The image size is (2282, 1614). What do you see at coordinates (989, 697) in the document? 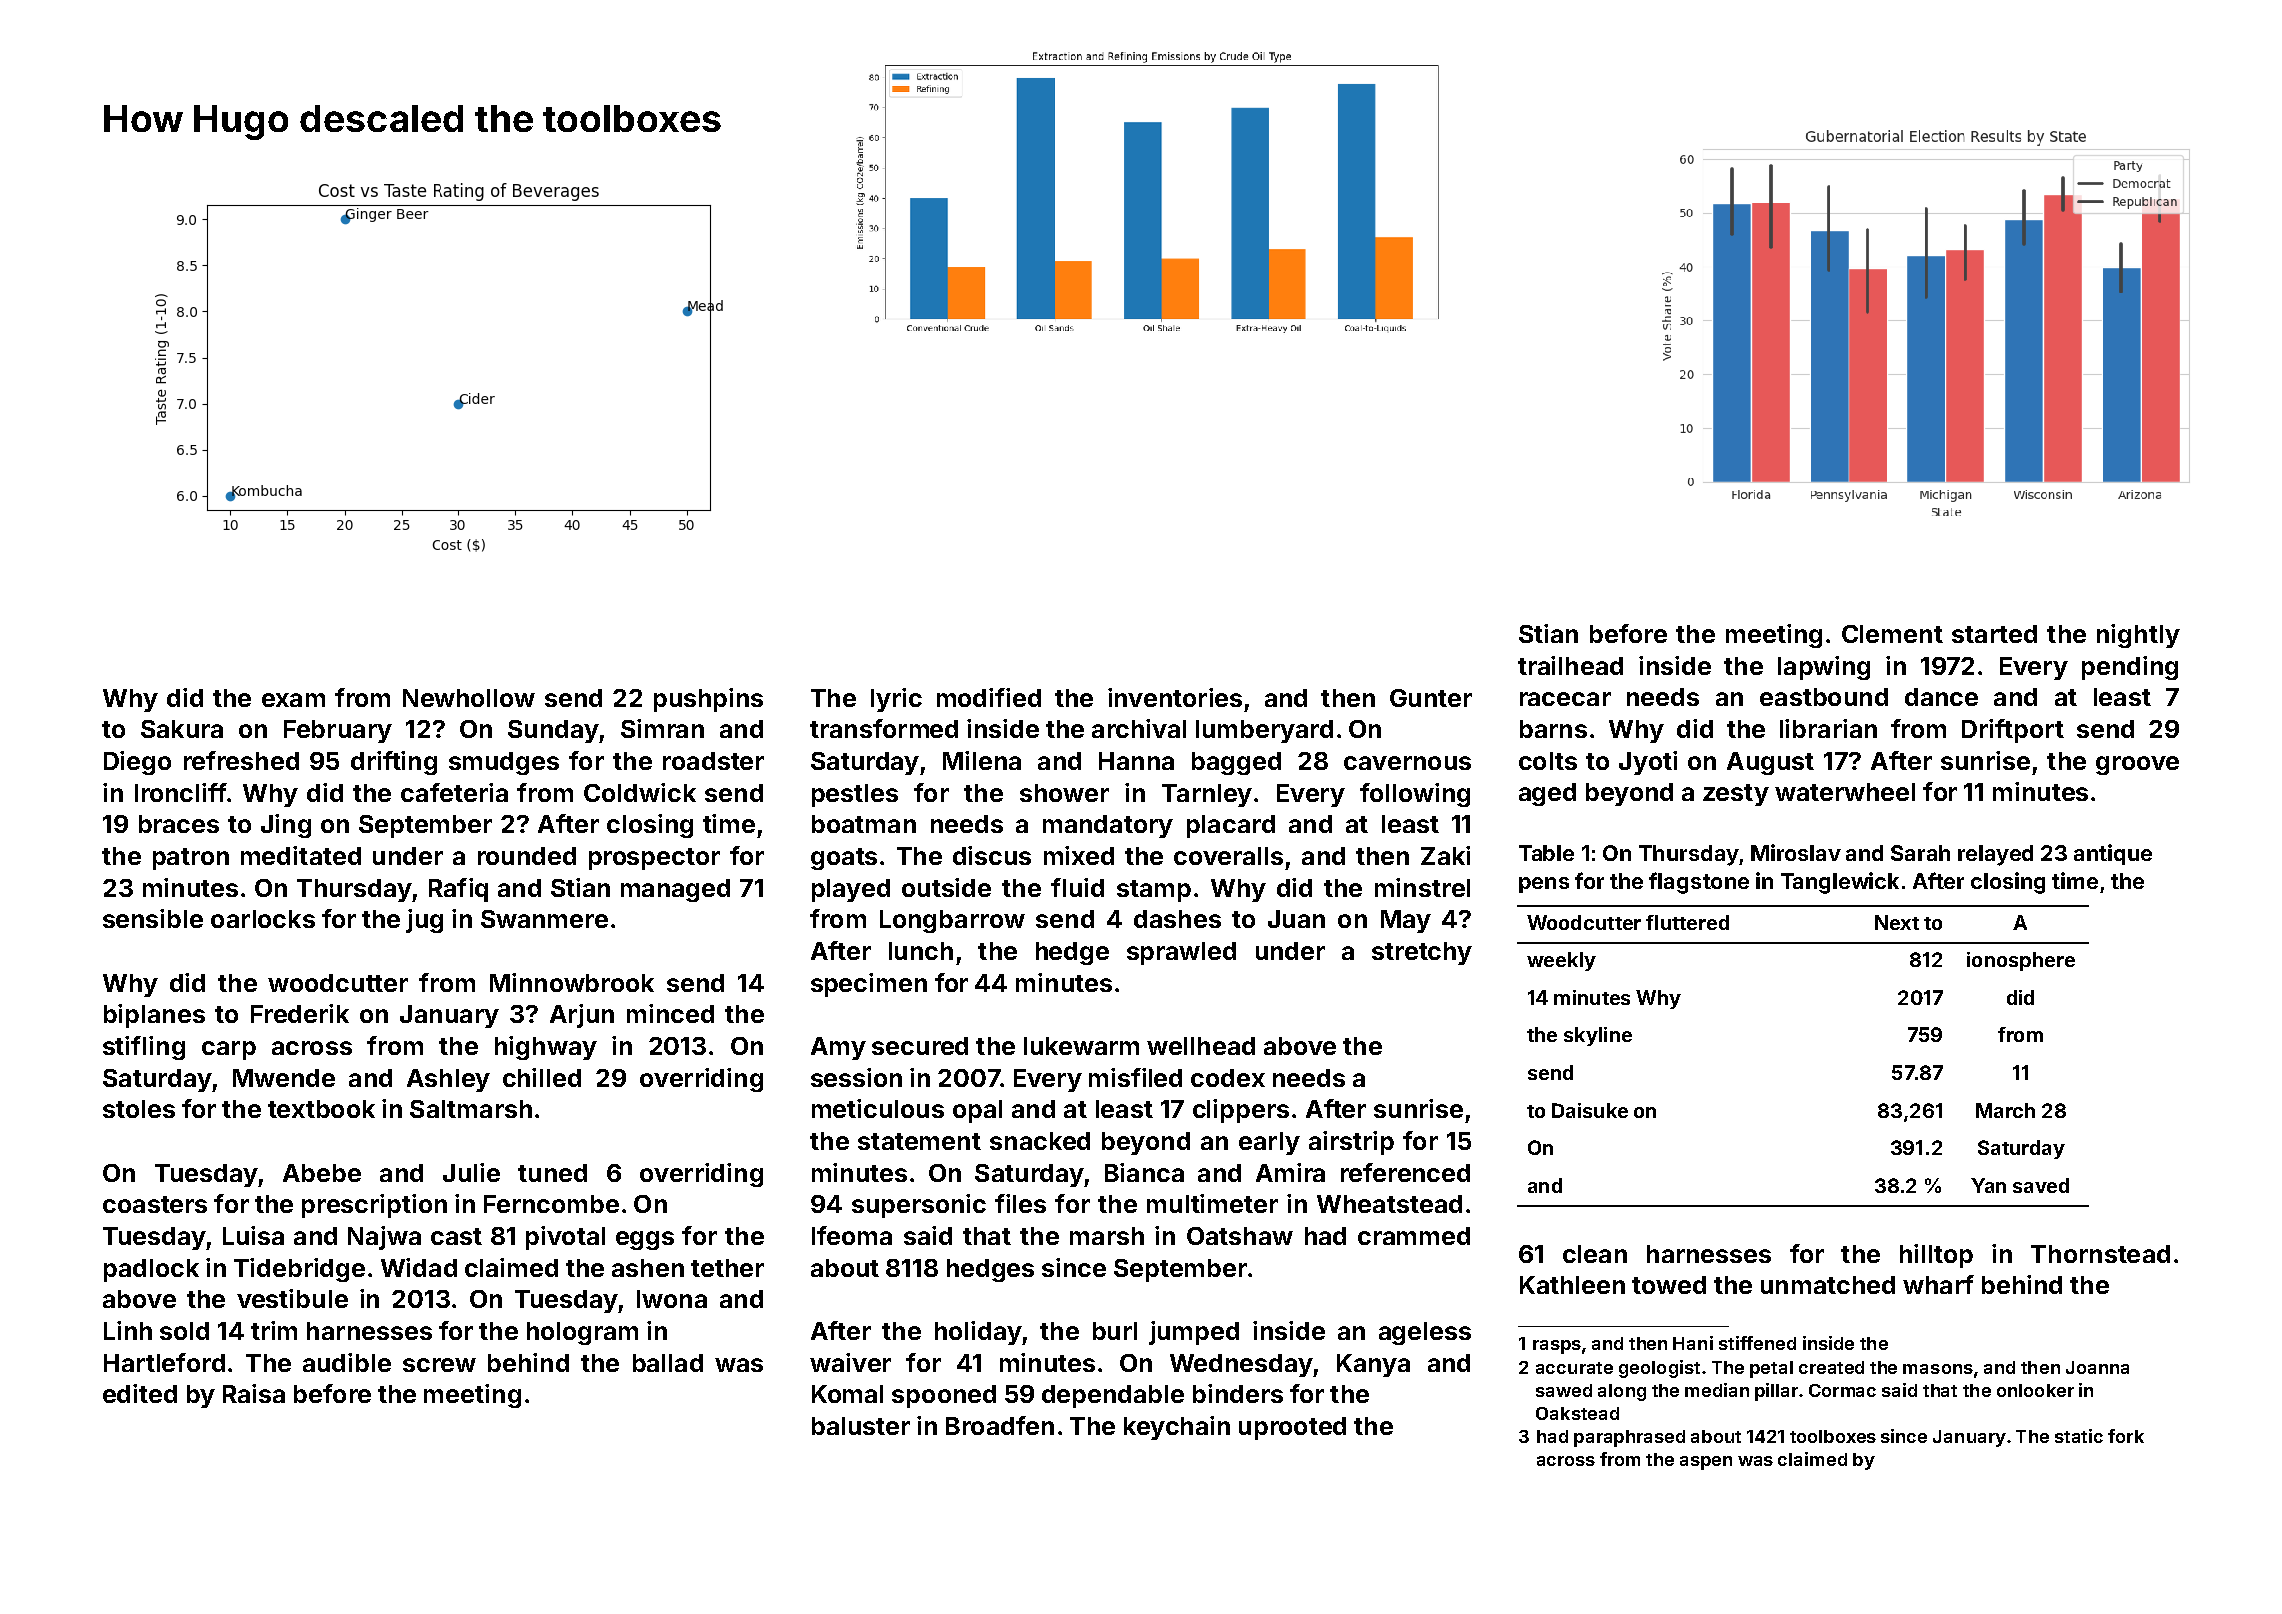
I see `modified` at bounding box center [989, 697].
